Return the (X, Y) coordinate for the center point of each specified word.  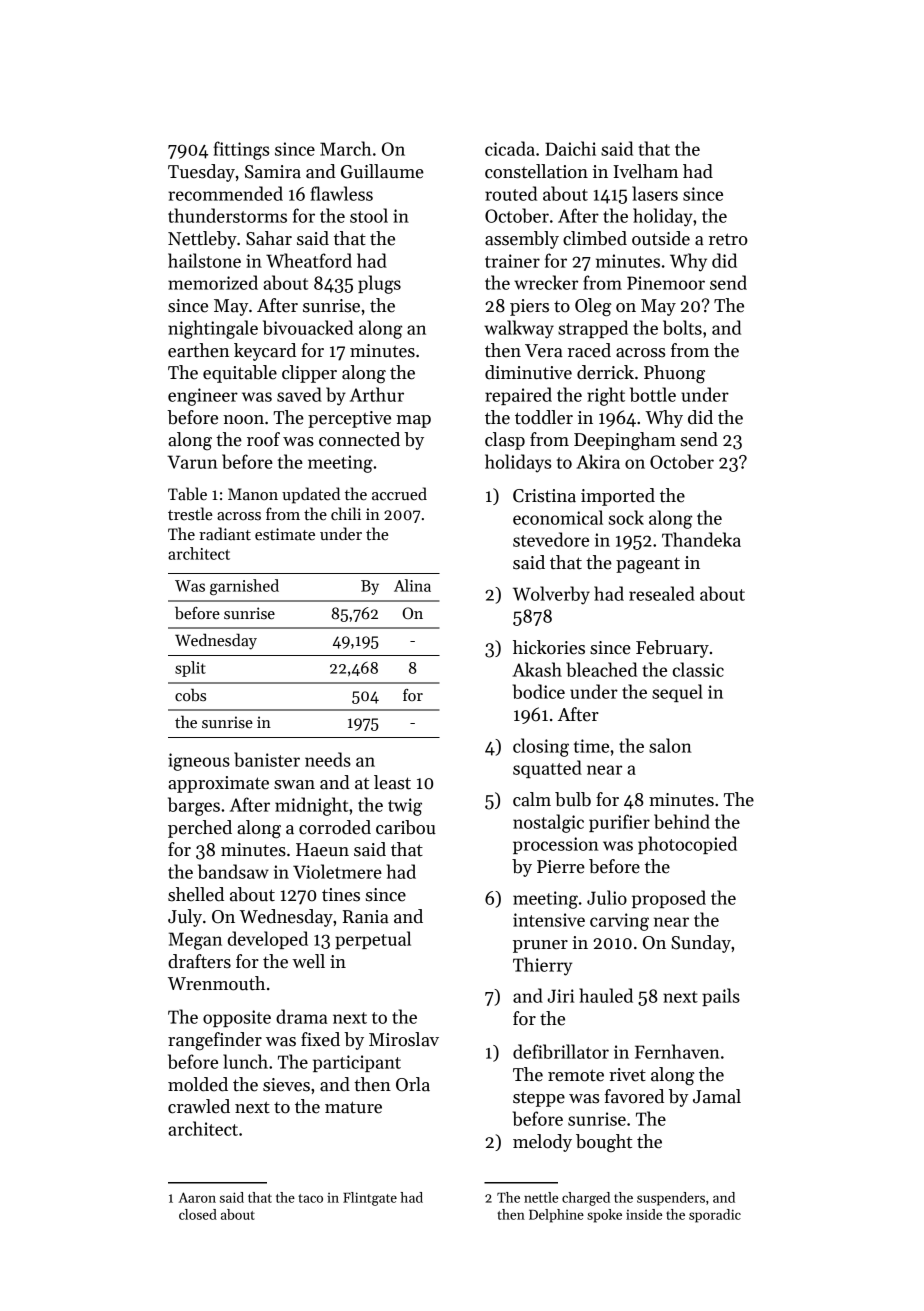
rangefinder (215, 1041)
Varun (192, 462)
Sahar (269, 238)
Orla (413, 1084)
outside (661, 238)
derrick (605, 372)
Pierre (561, 867)
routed (511, 193)
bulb (573, 799)
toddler (544, 417)
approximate (218, 784)
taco (310, 1198)
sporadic (715, 1216)
